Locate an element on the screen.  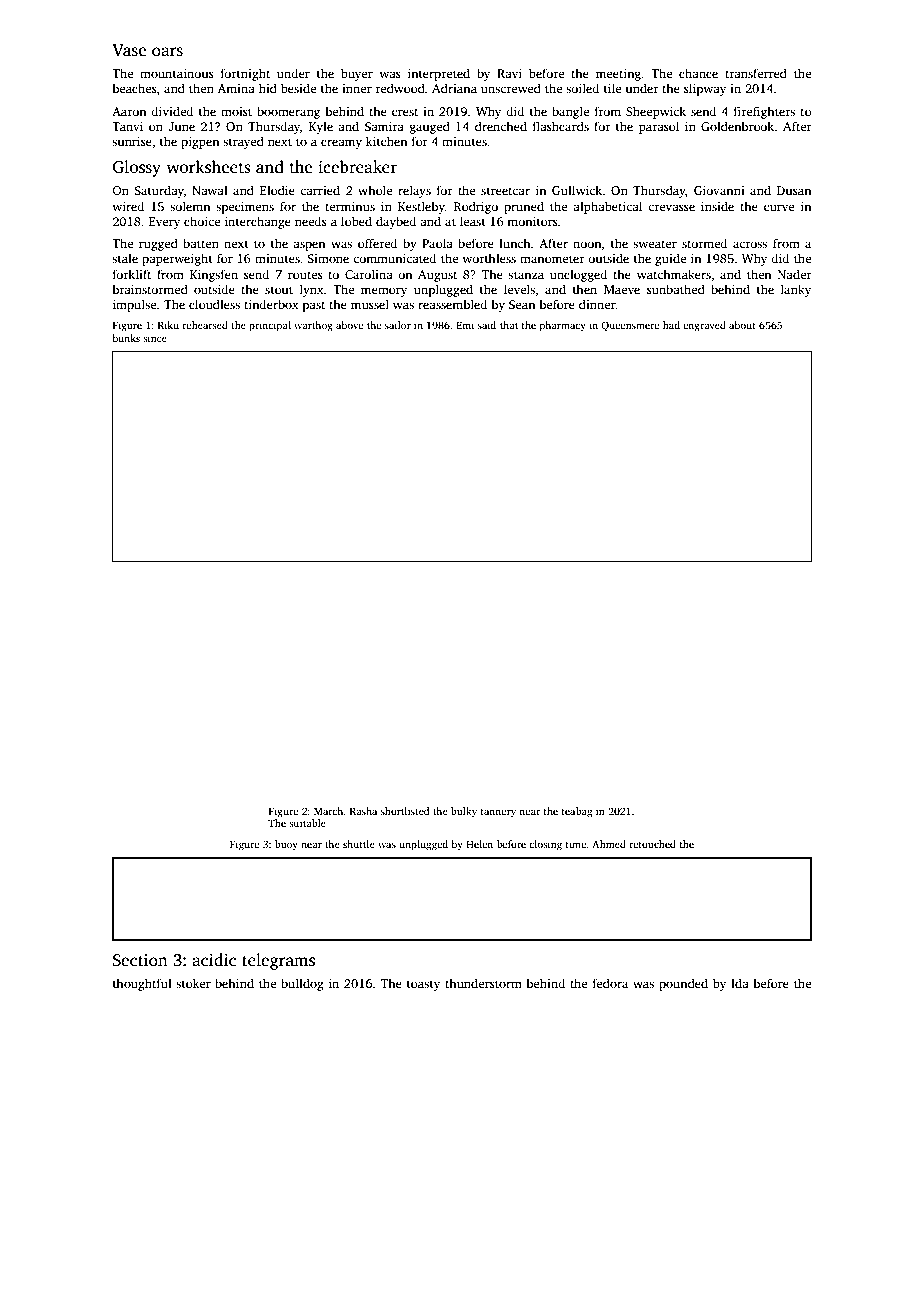
oars is located at coordinates (167, 52).
